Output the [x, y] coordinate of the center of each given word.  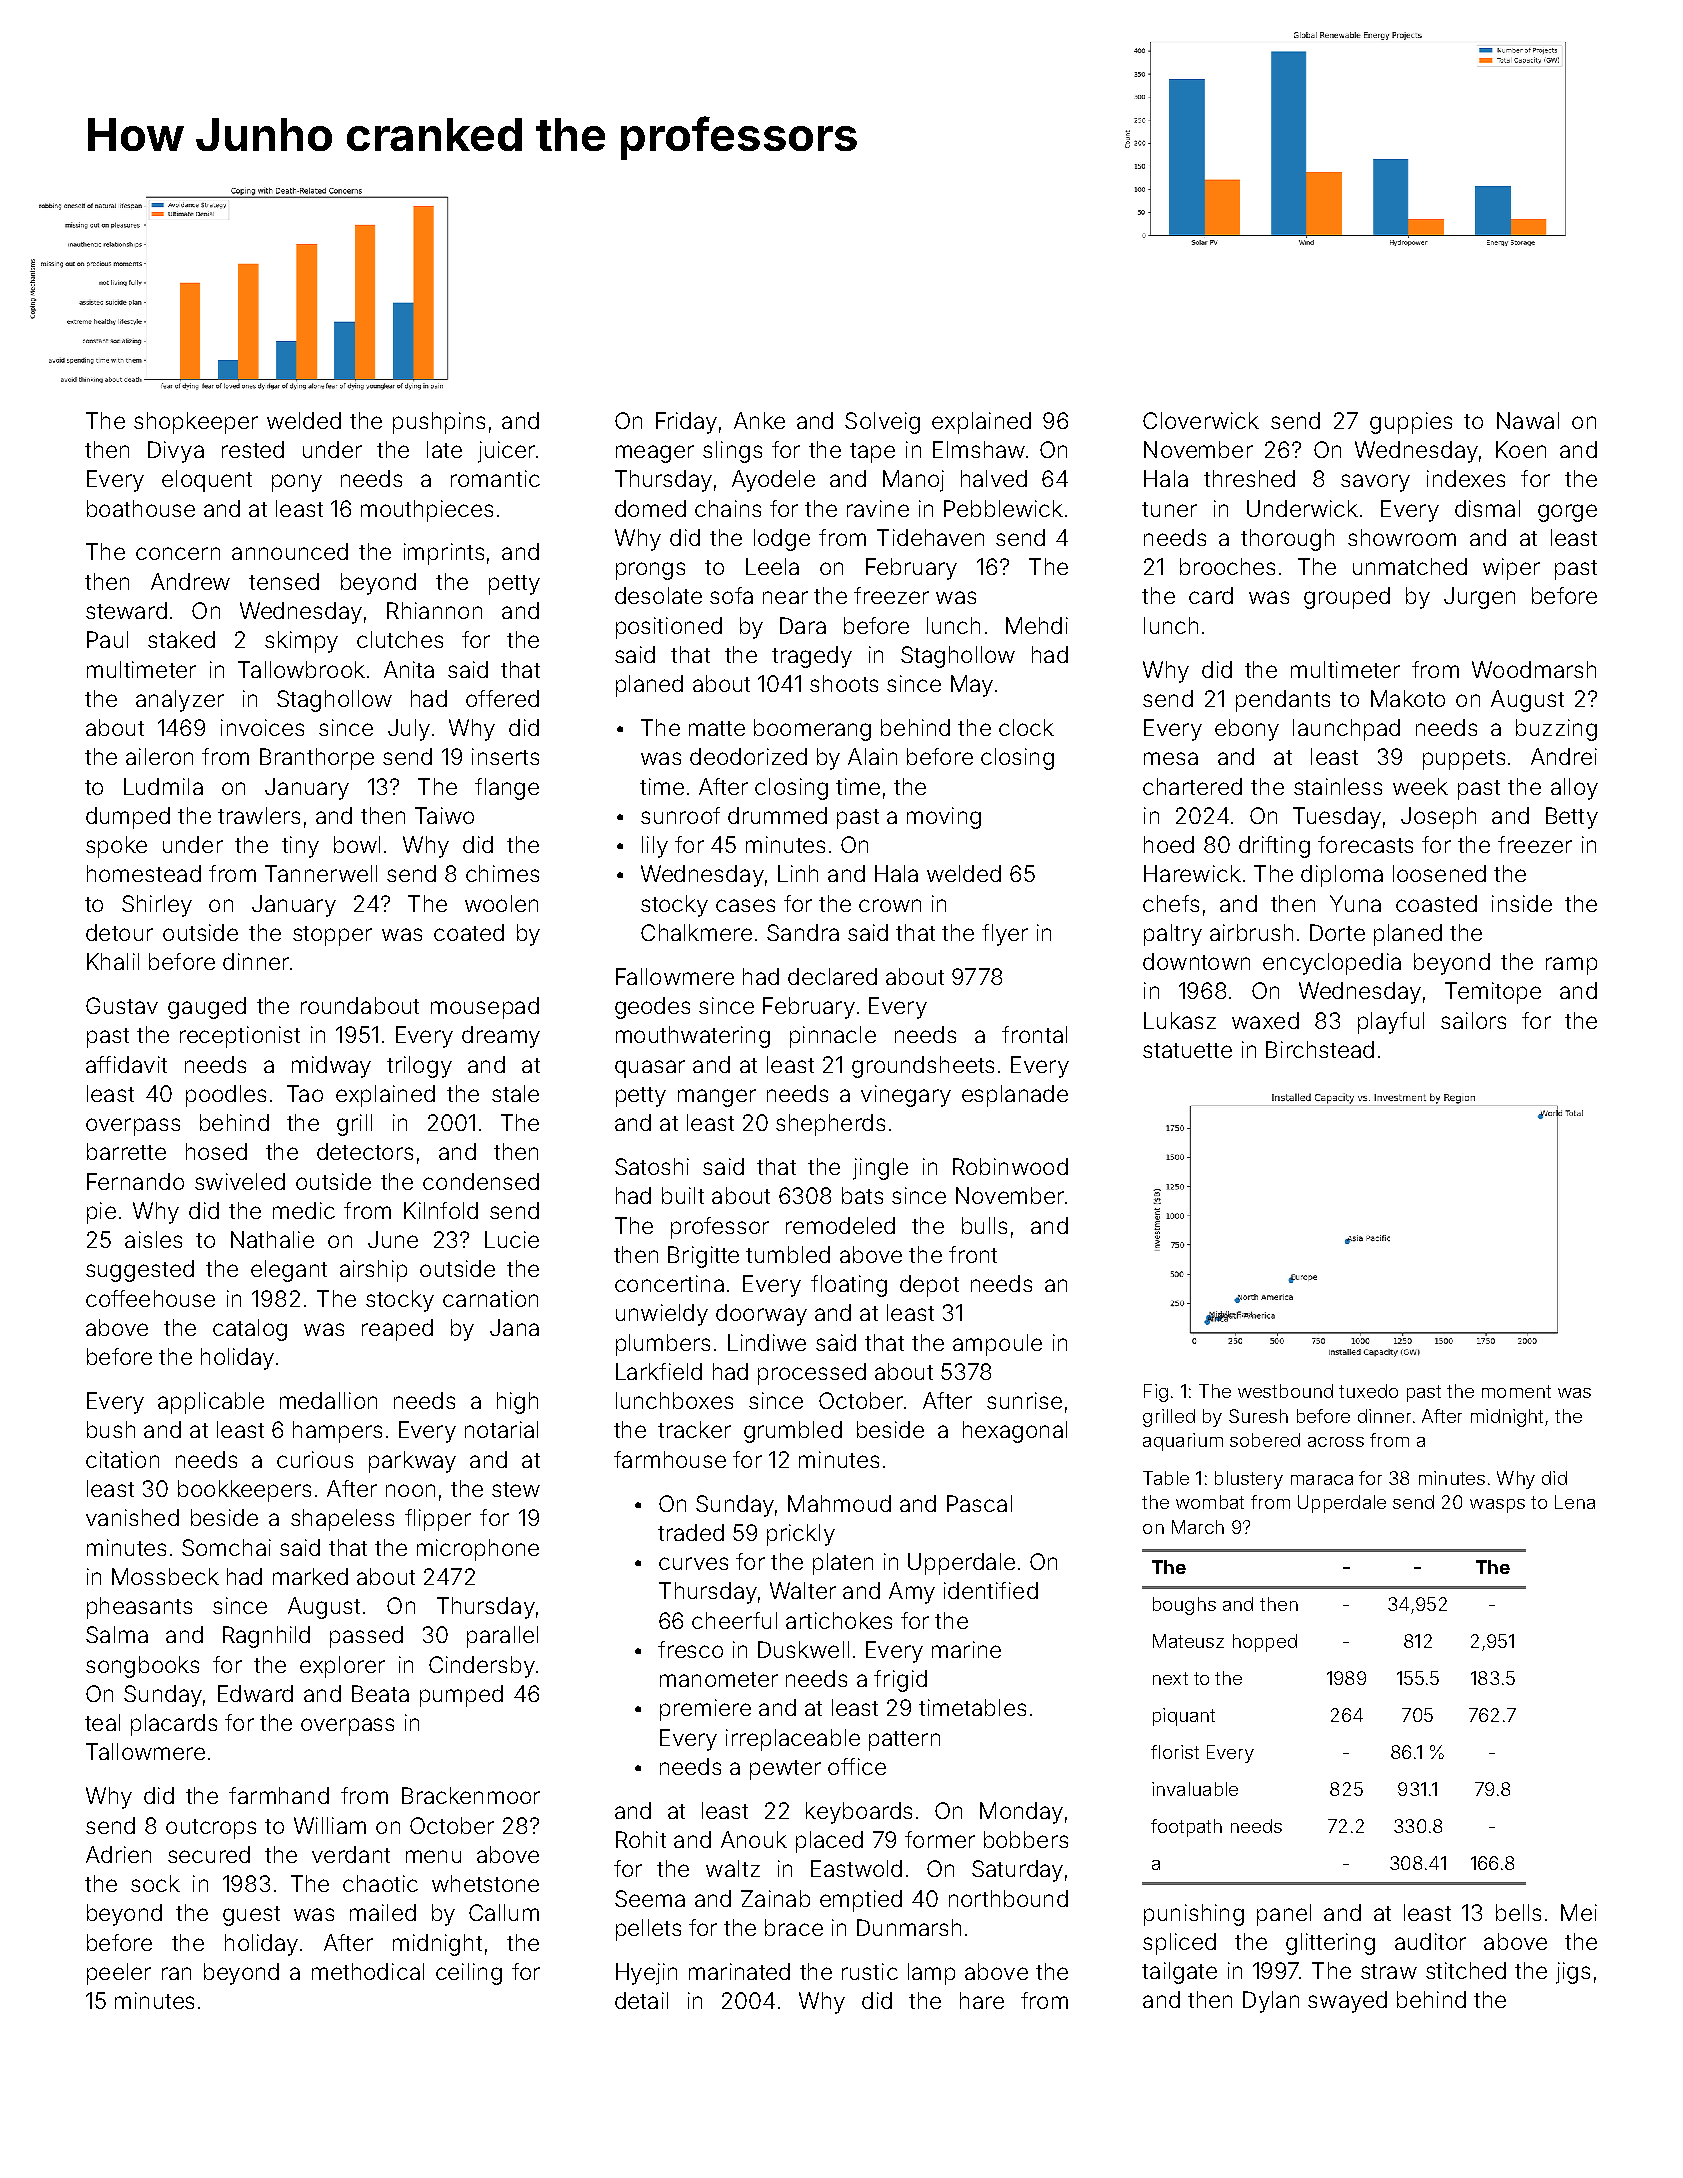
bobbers [1026, 1839]
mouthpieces [427, 511]
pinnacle [833, 1037]
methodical [368, 1971]
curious [315, 1459]
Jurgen [1479, 598]
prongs [650, 571]
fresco [690, 1649]
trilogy [419, 1067]
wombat [1210, 1502]
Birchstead [1320, 1049]
